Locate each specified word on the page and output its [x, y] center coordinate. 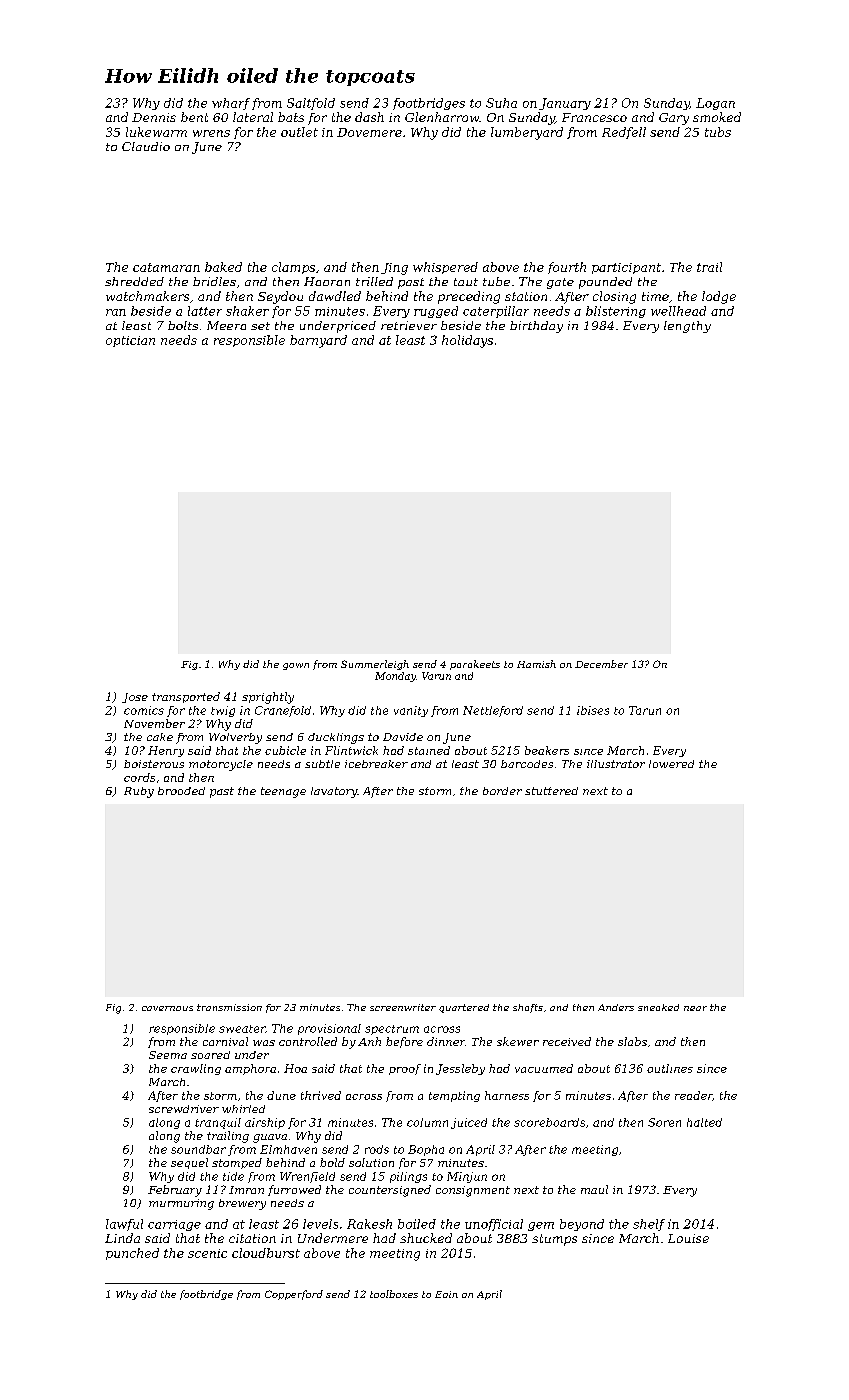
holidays [467, 341]
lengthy [687, 327]
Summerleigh [375, 665]
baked [223, 267]
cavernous [167, 1008]
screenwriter [403, 1007]
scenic [207, 1253]
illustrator [616, 764]
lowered [671, 764]
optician [130, 341]
